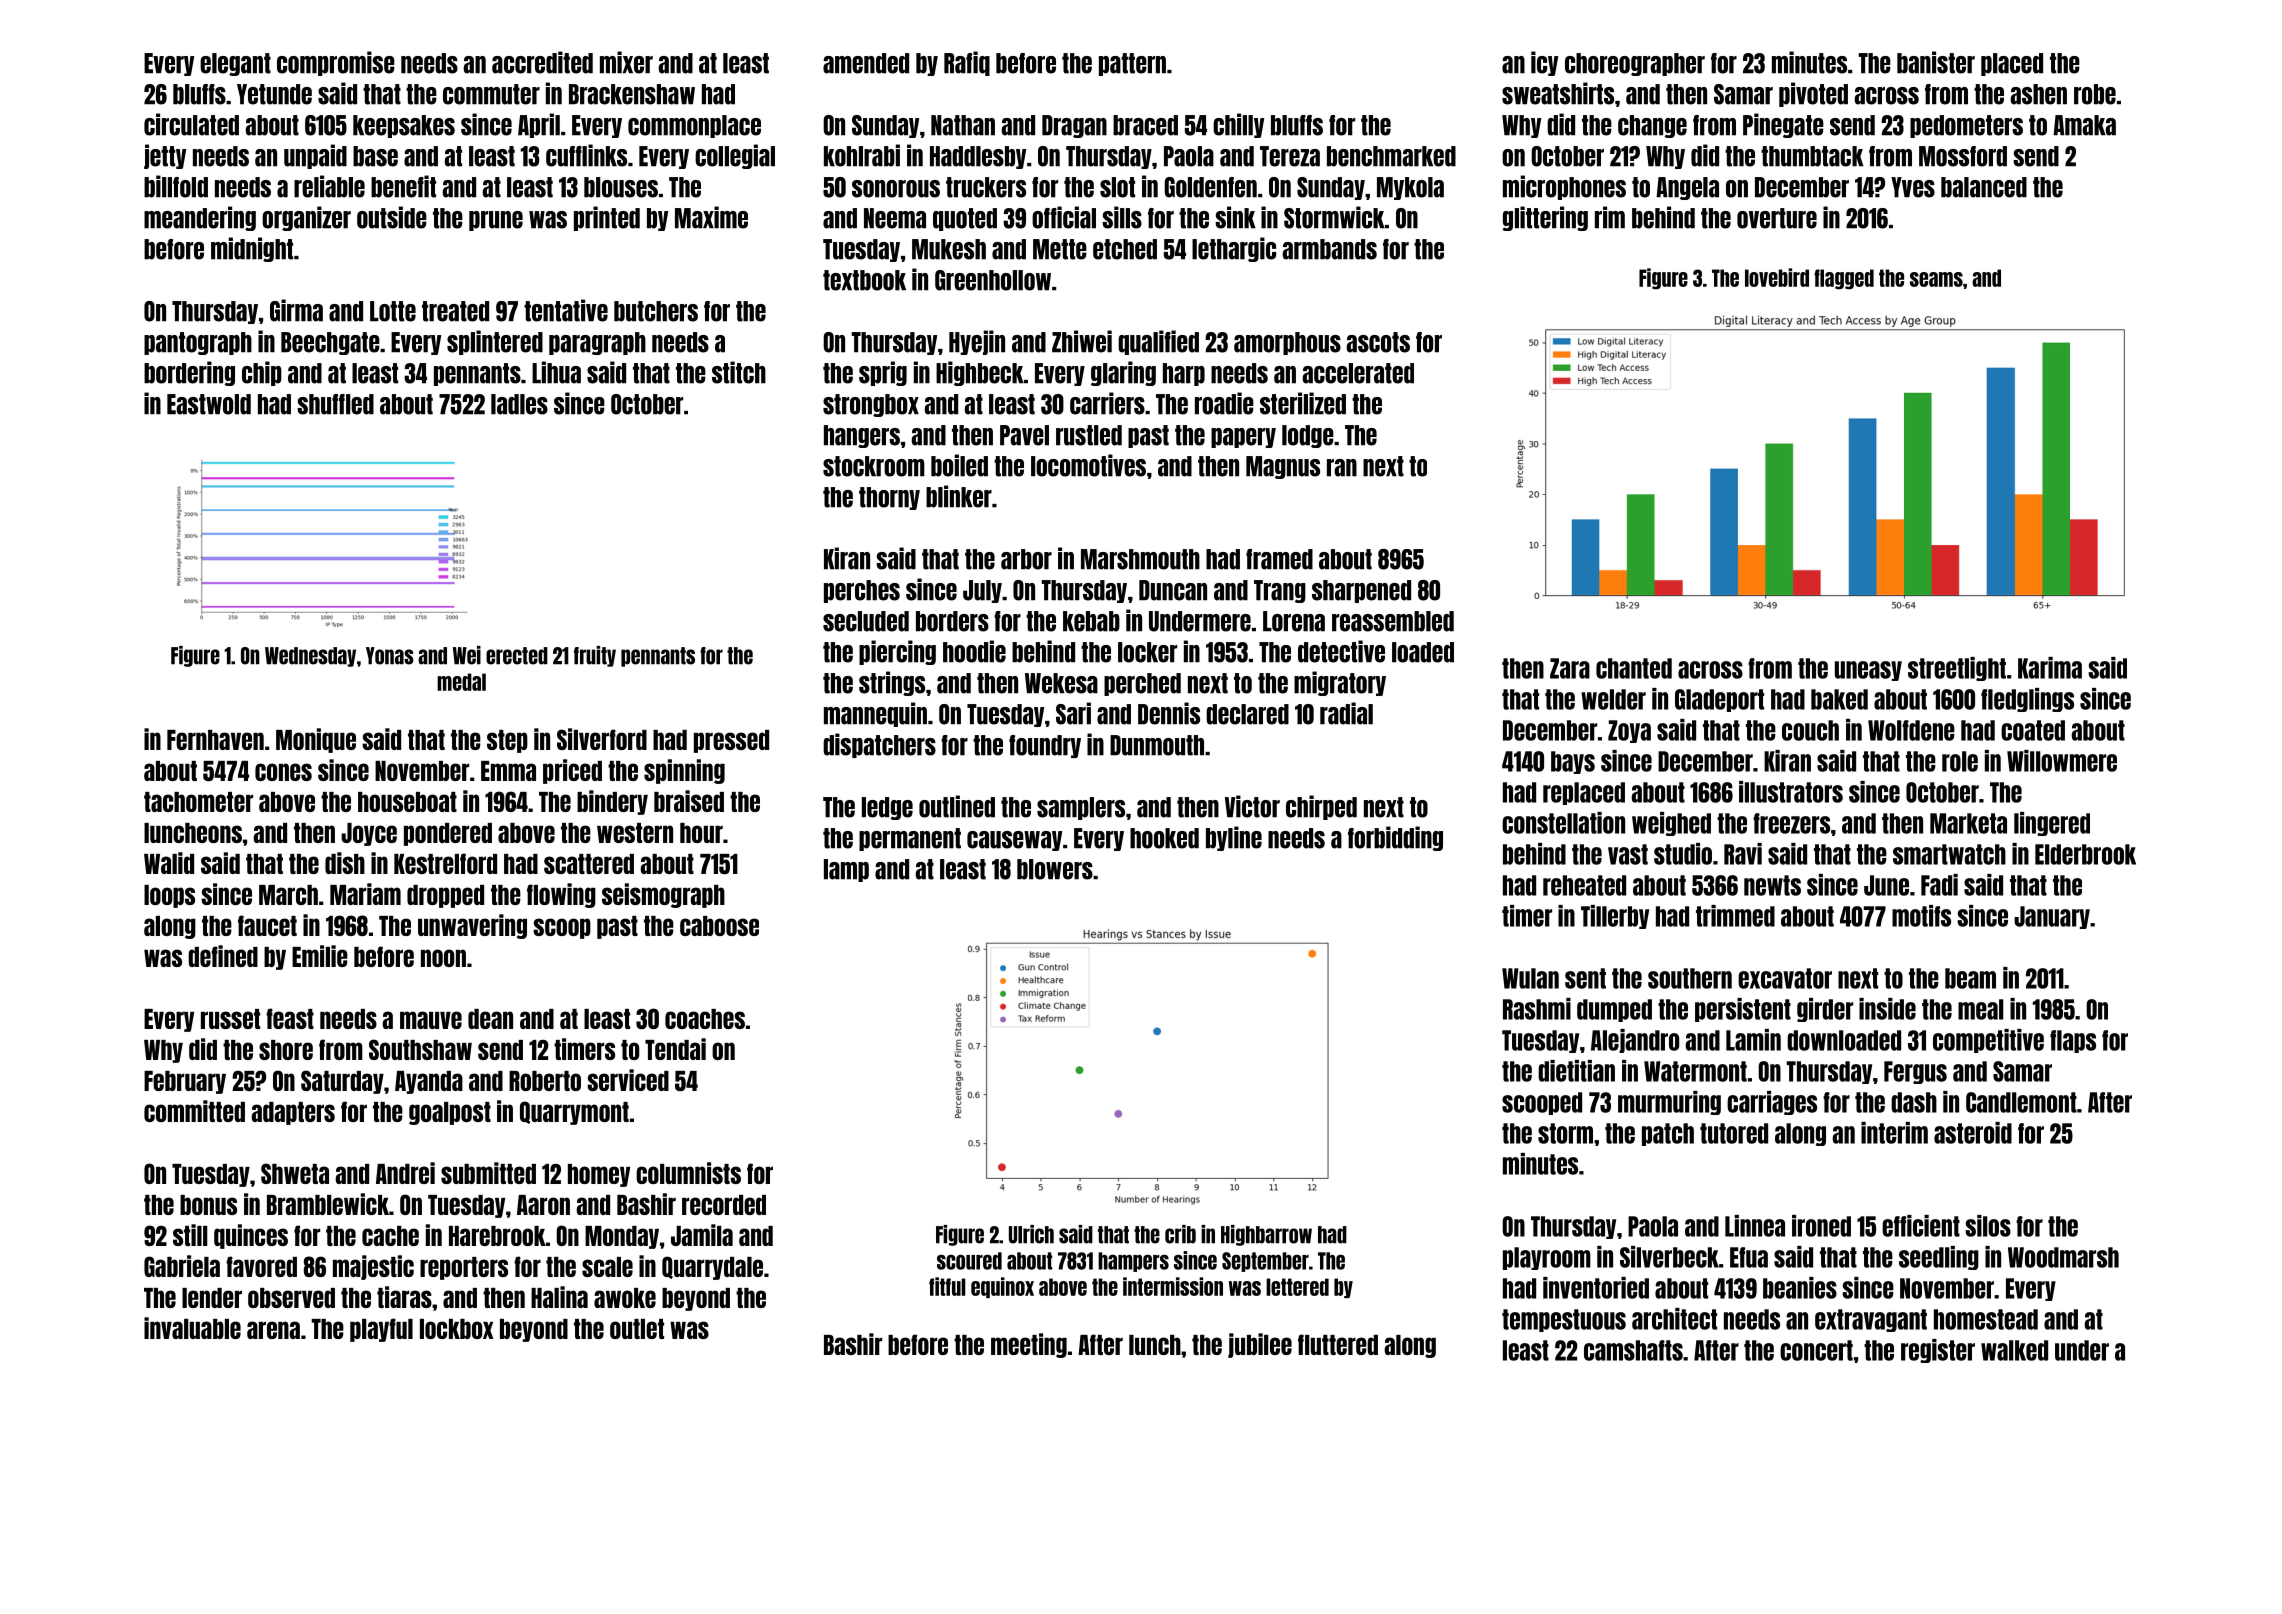 The width and height of the page is (2282, 1614). Describe the element at coordinates (1260, 1345) in the page. I see `jubilee` at that location.
